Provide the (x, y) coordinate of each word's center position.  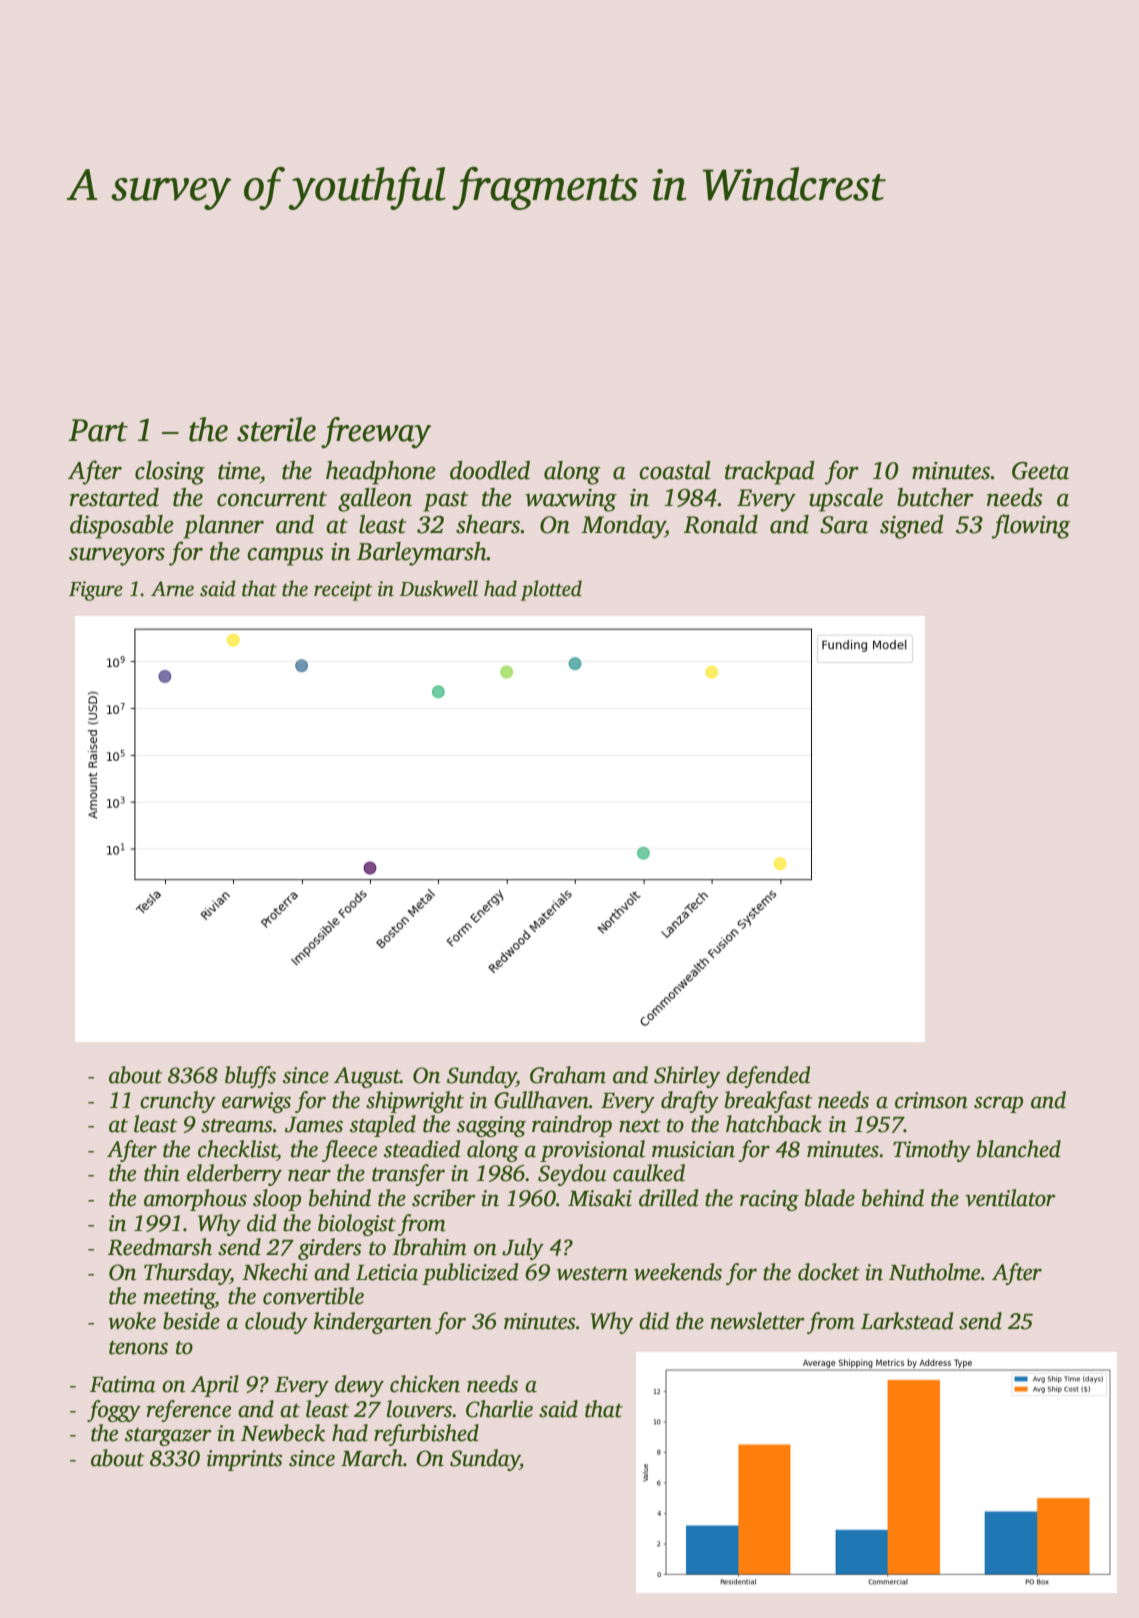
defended (768, 1077)
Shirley (687, 1077)
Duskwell (438, 588)
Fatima (123, 1384)
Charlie (499, 1409)
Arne (172, 589)
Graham (568, 1075)
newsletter (758, 1321)
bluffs (250, 1077)
